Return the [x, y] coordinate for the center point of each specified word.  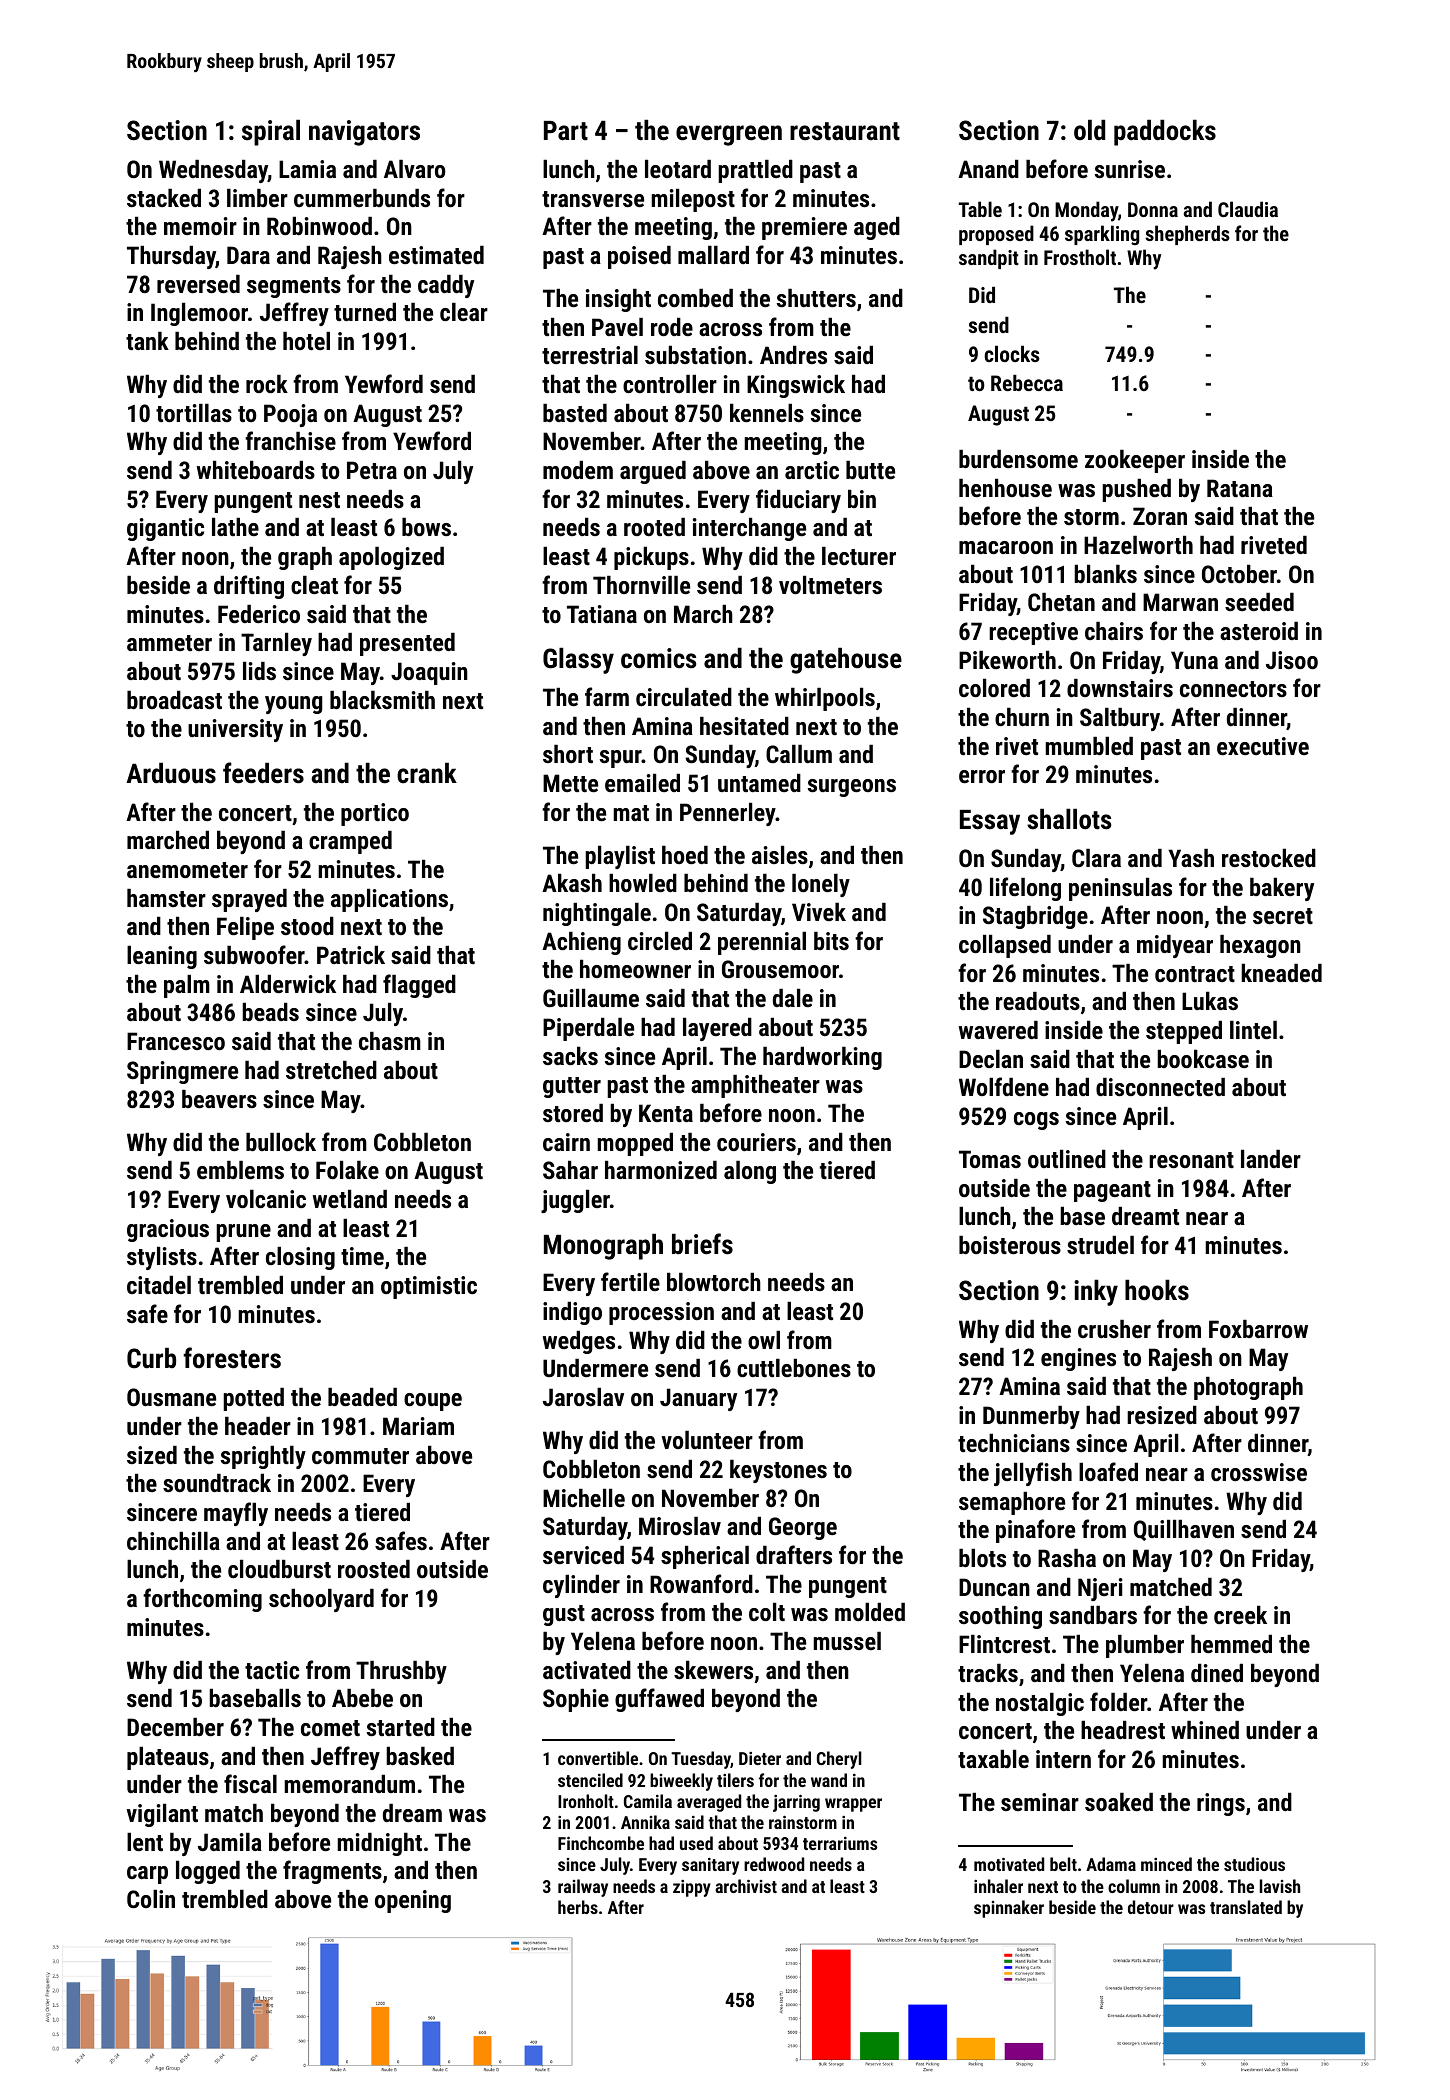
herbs [578, 1907]
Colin [151, 1899]
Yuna [1194, 660]
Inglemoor [199, 314]
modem [578, 470]
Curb [151, 1358]
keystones [778, 1471]
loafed [1108, 1471]
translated [1246, 1907]
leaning [162, 957]
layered [717, 1029]
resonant [1191, 1160]
